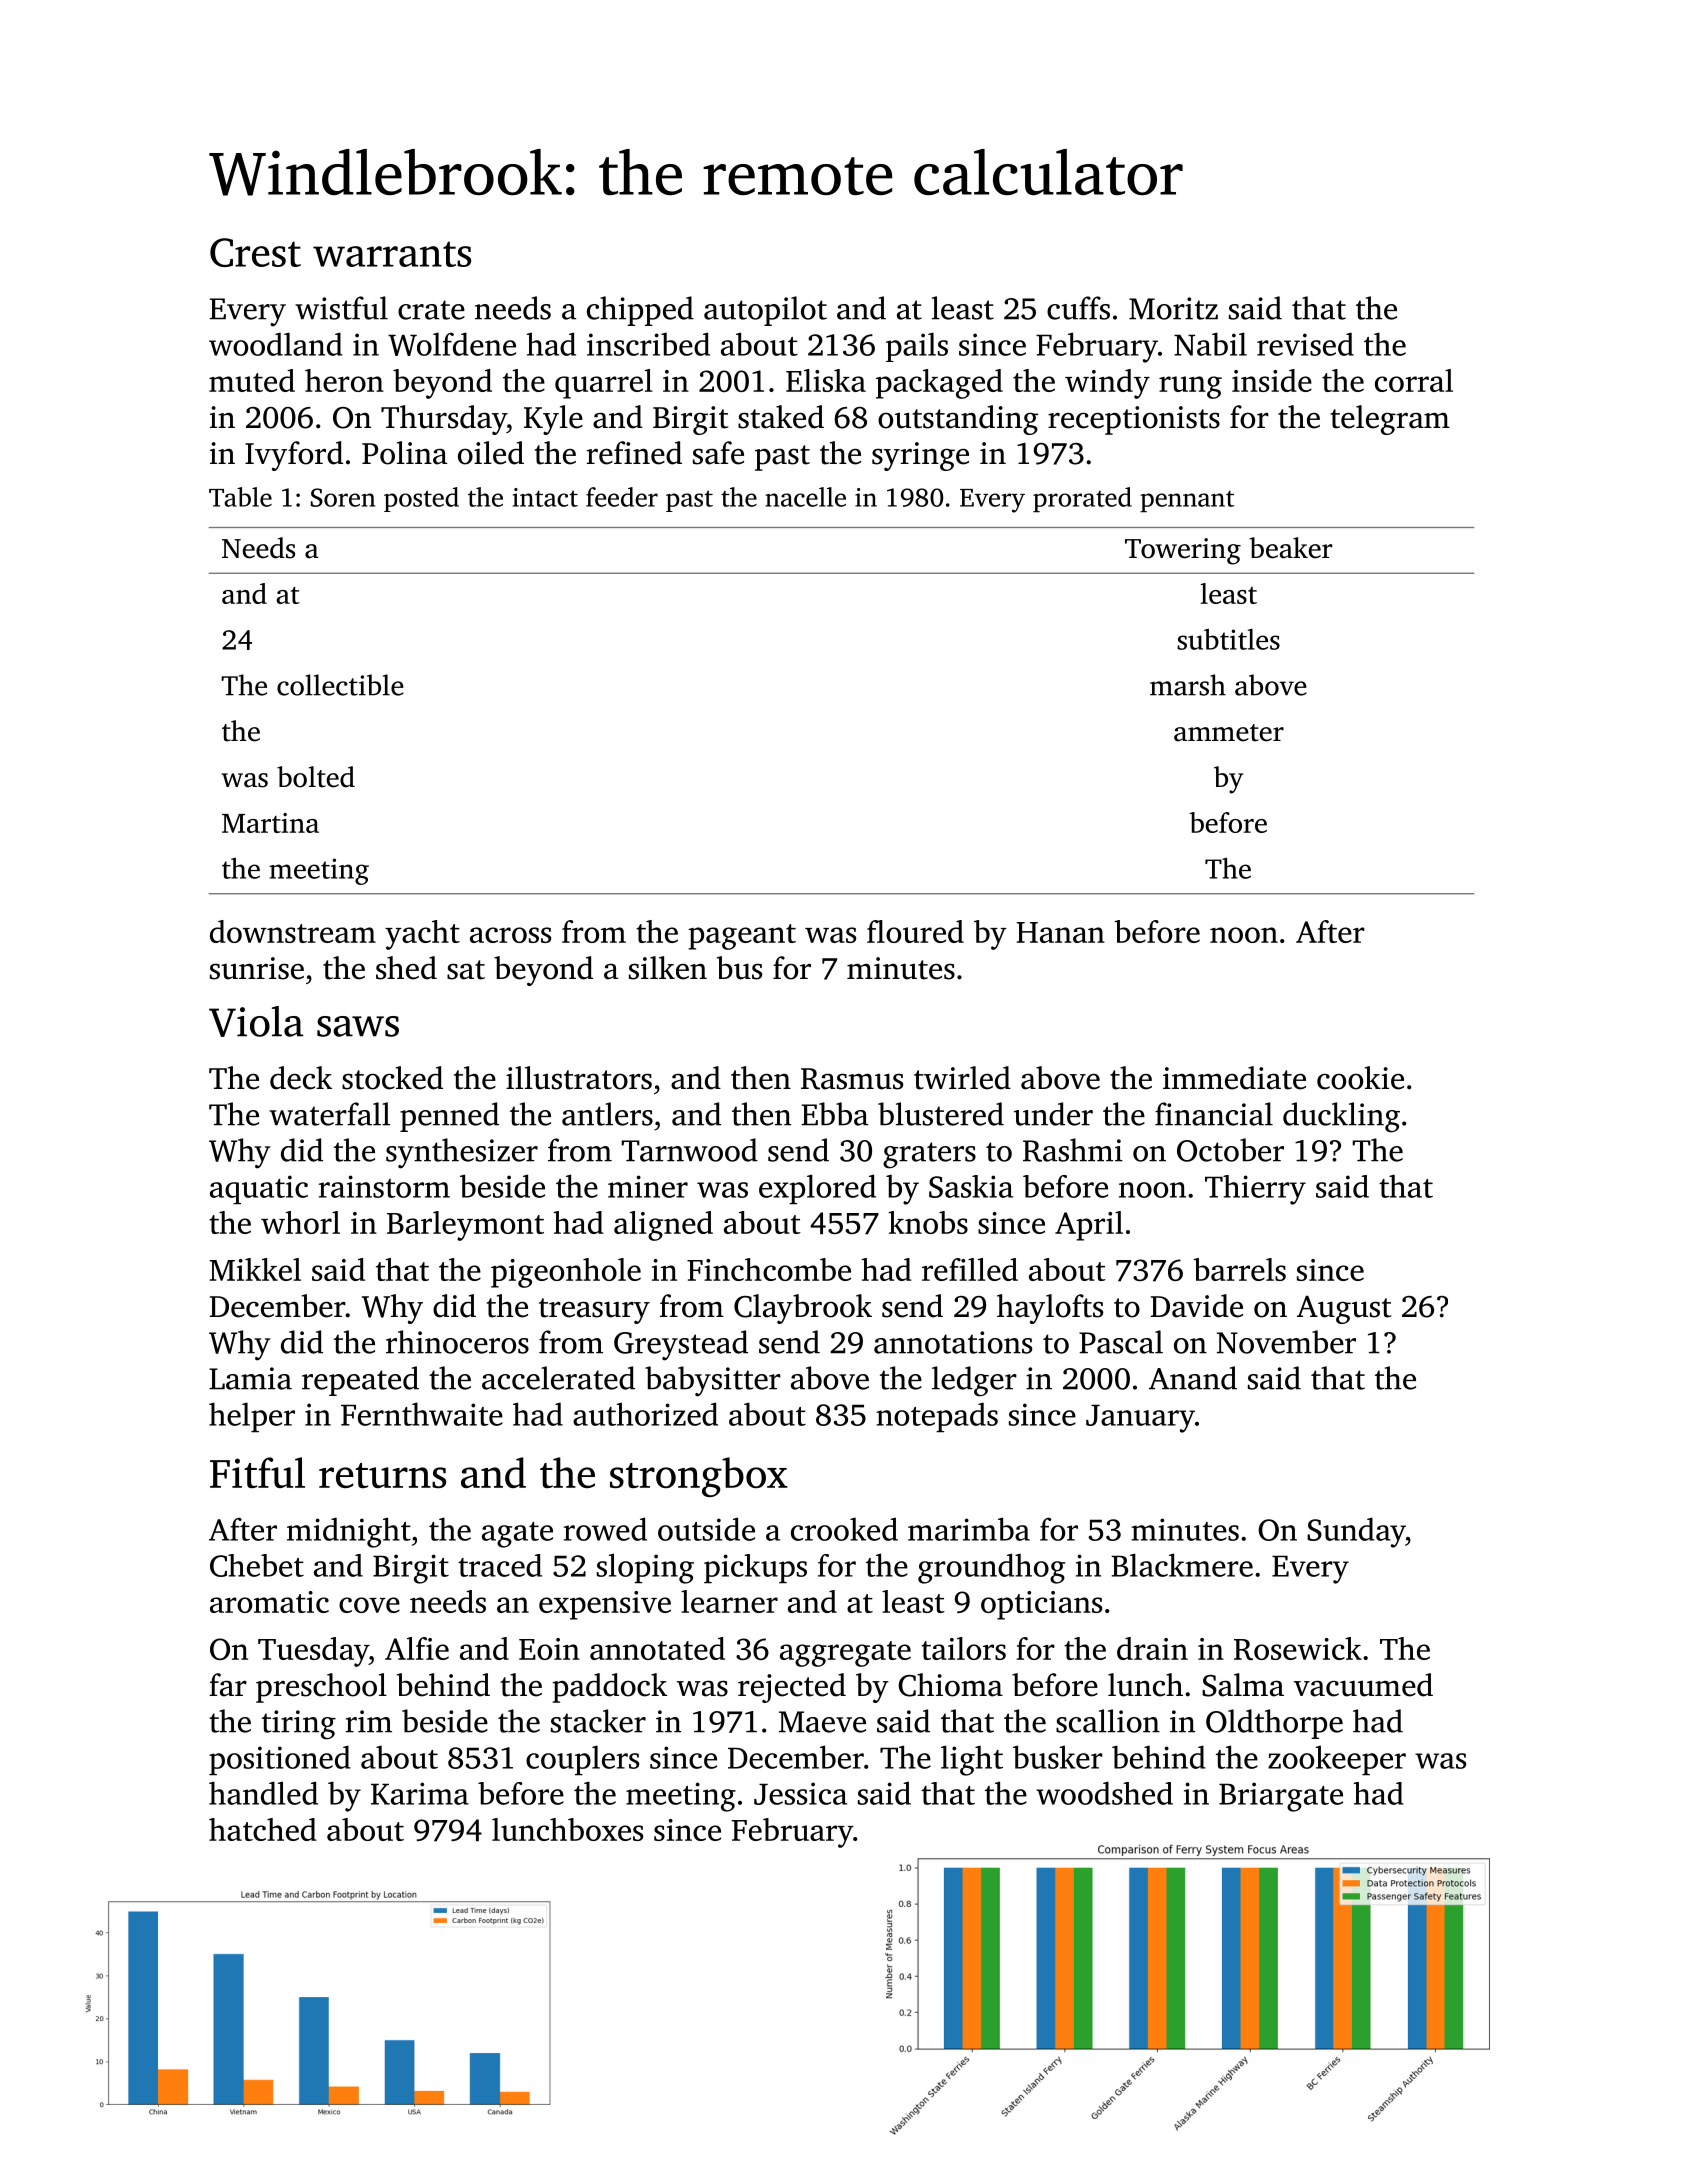 This screenshot has height=2178, width=1683. Describe the element at coordinates (1341, 1117) in the screenshot. I see `duckling` at that location.
